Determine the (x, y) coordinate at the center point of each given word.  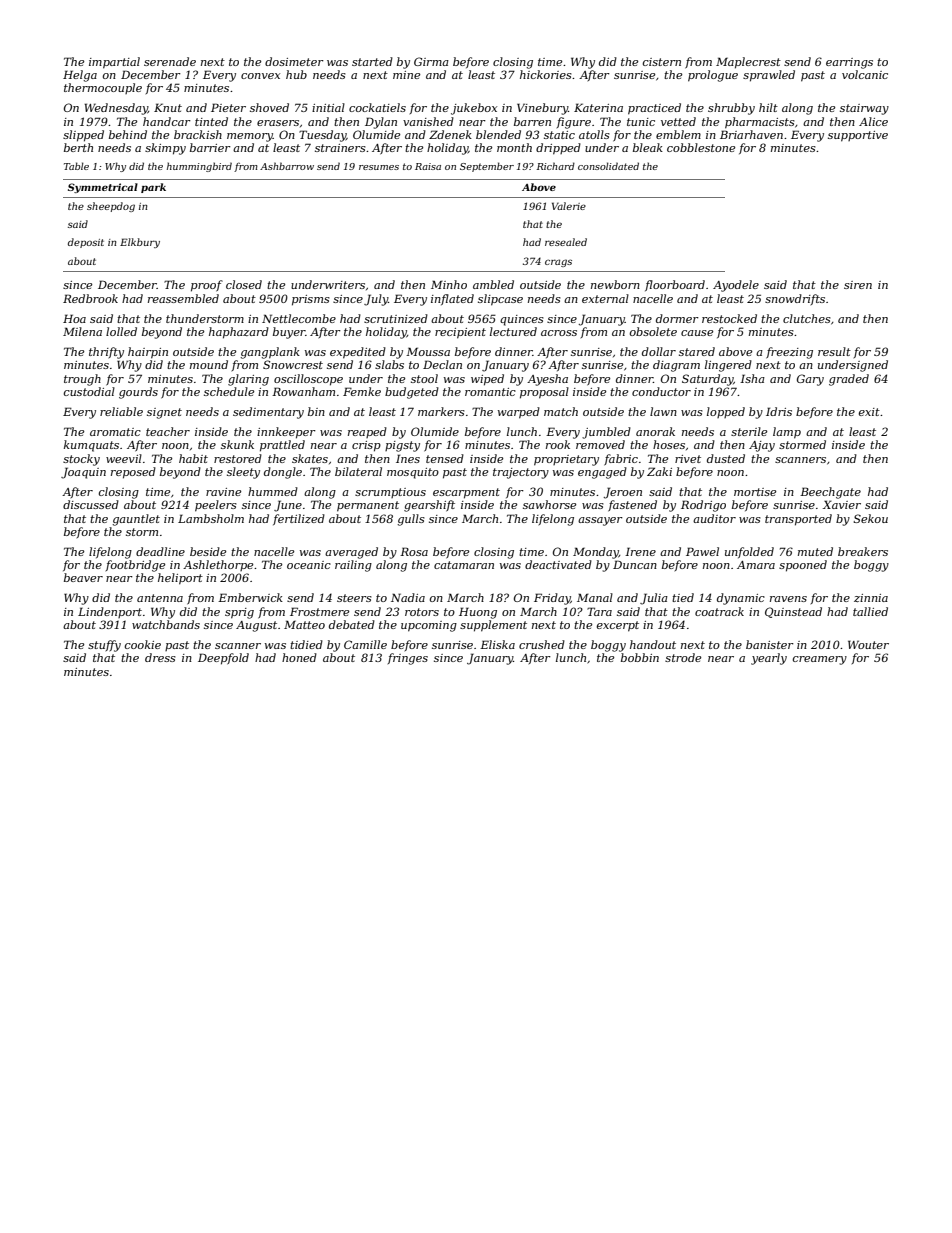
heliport (180, 579)
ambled (493, 284)
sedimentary (268, 413)
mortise (755, 492)
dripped (558, 149)
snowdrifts (795, 299)
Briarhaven (751, 134)
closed (244, 284)
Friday (552, 599)
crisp (366, 446)
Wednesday (116, 109)
